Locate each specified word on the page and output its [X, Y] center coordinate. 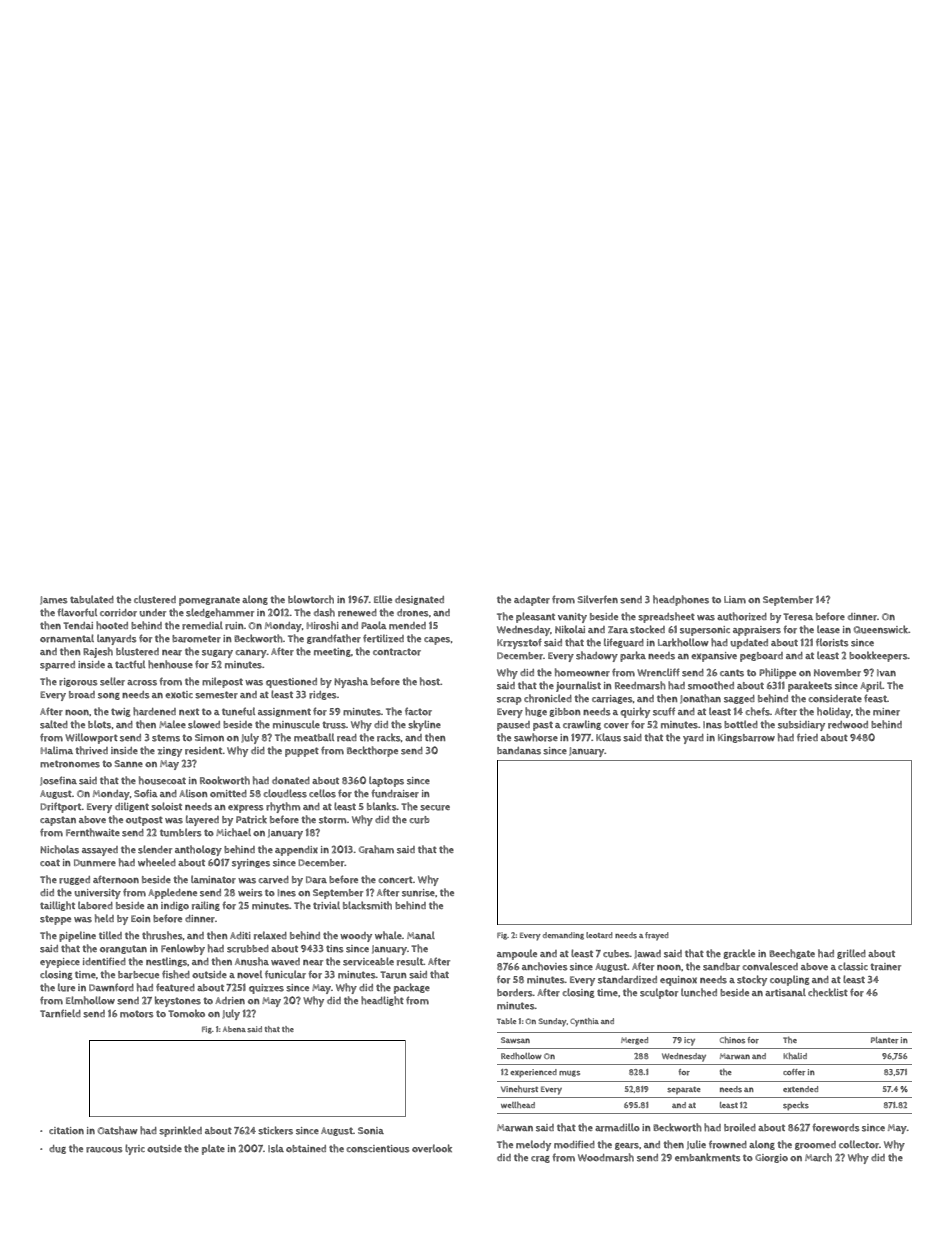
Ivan [886, 672]
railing [206, 906]
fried [807, 737]
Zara [618, 630]
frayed [657, 936]
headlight [382, 1001]
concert [395, 880]
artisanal [785, 992]
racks [389, 737]
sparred [57, 666]
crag [540, 1159]
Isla [276, 1148]
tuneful [238, 711]
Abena [234, 1029]
